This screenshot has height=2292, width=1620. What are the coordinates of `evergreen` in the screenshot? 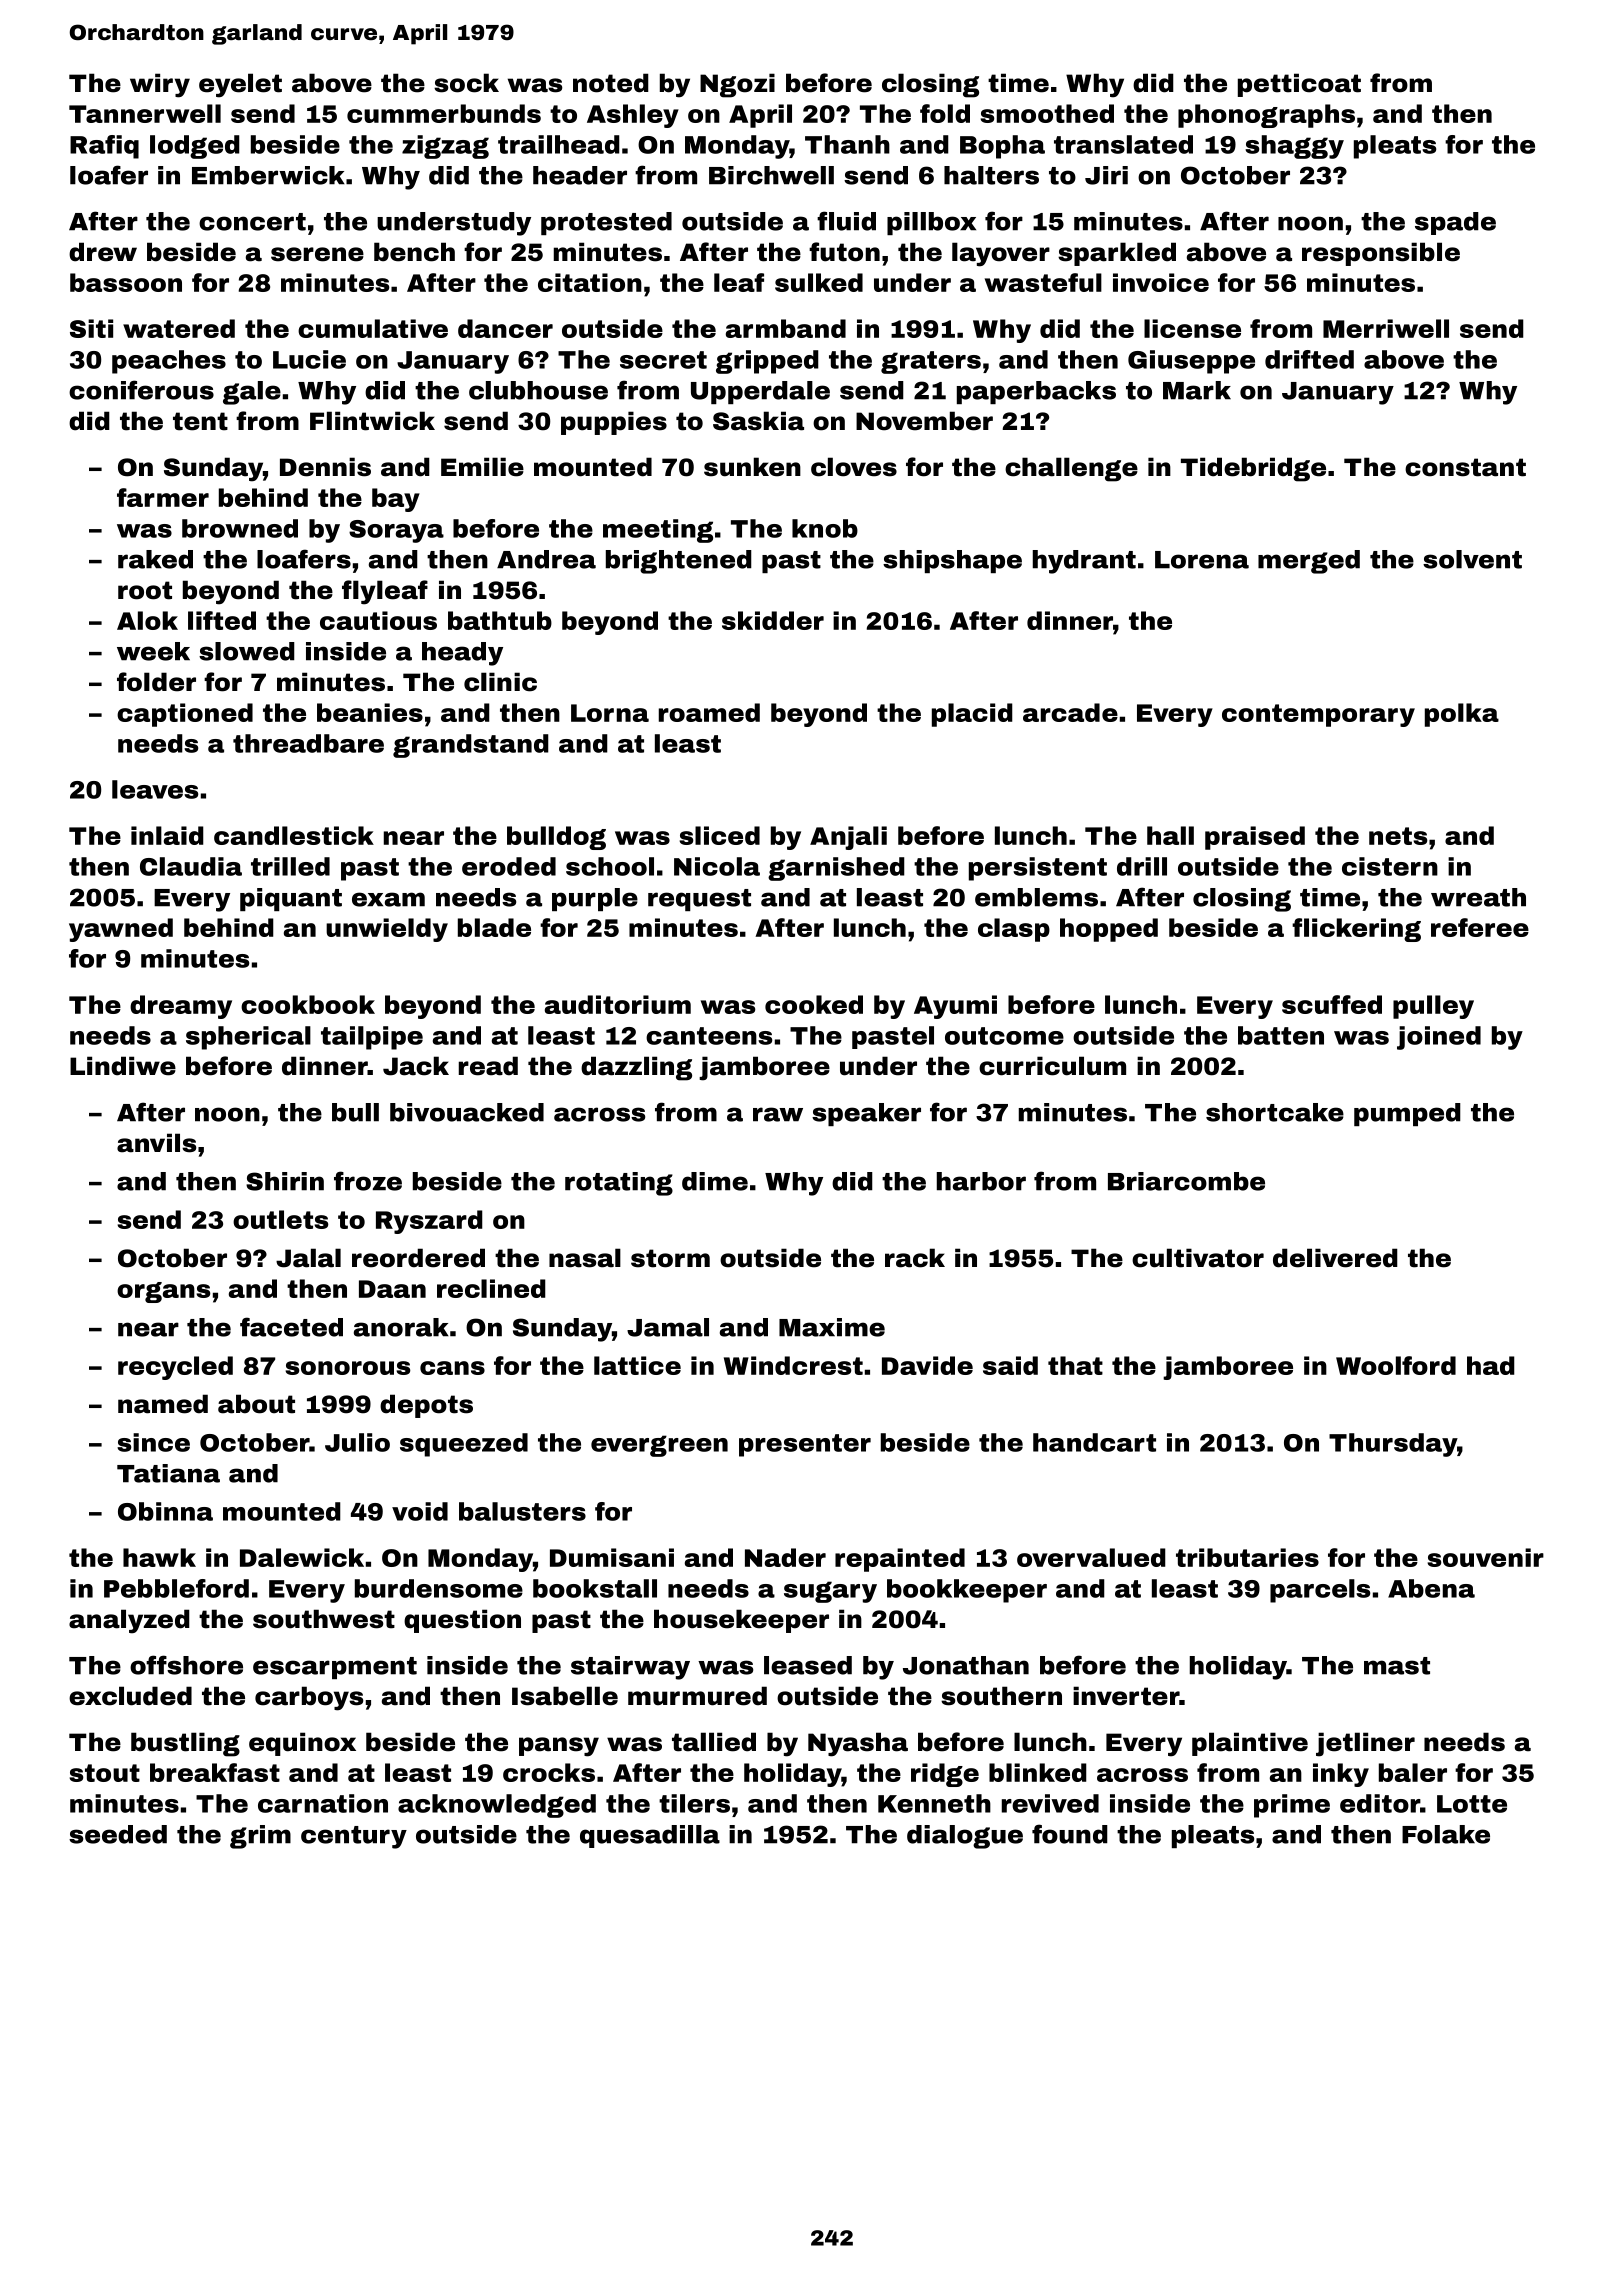 It's located at (659, 1446).
